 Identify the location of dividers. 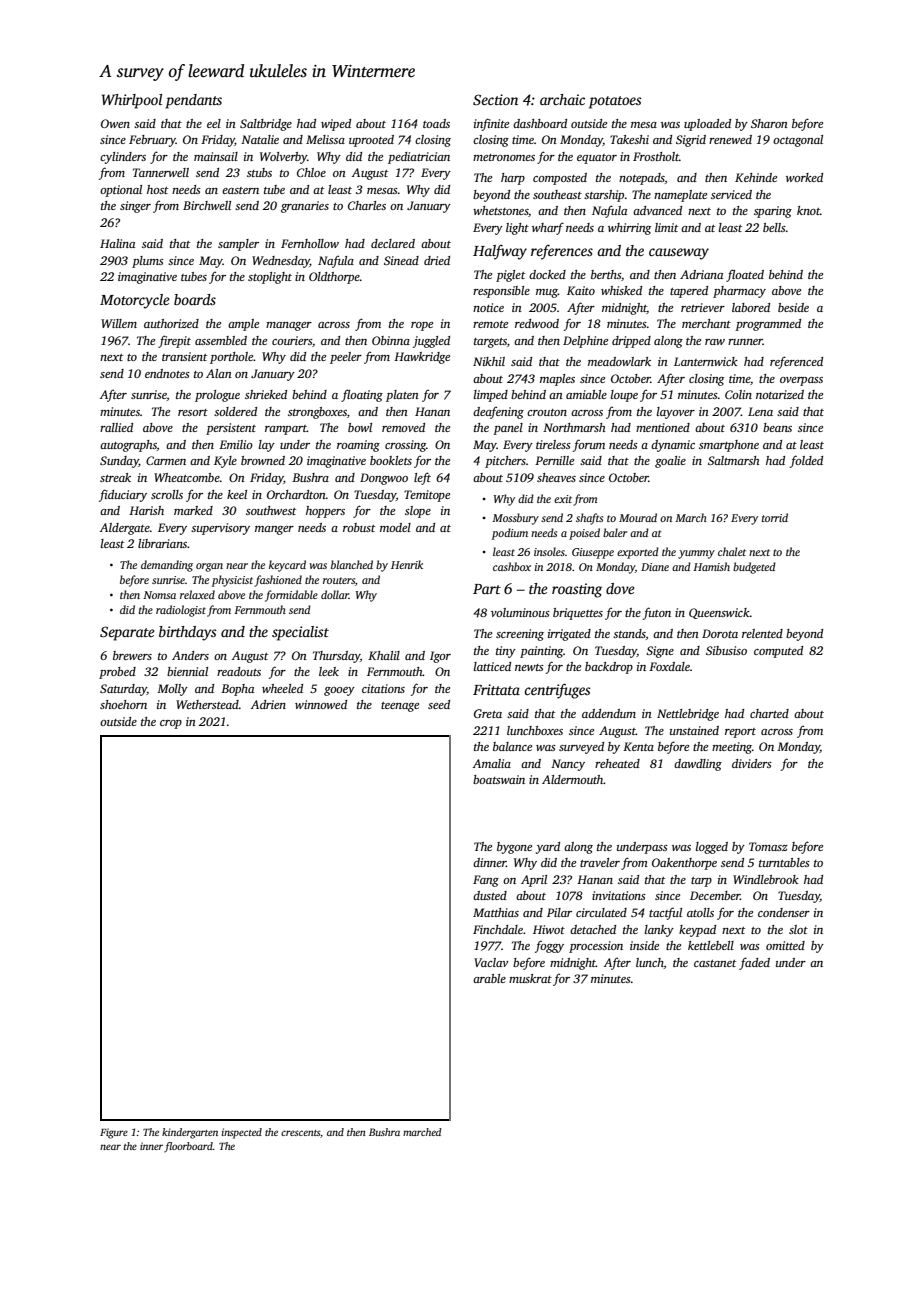
(752, 763).
